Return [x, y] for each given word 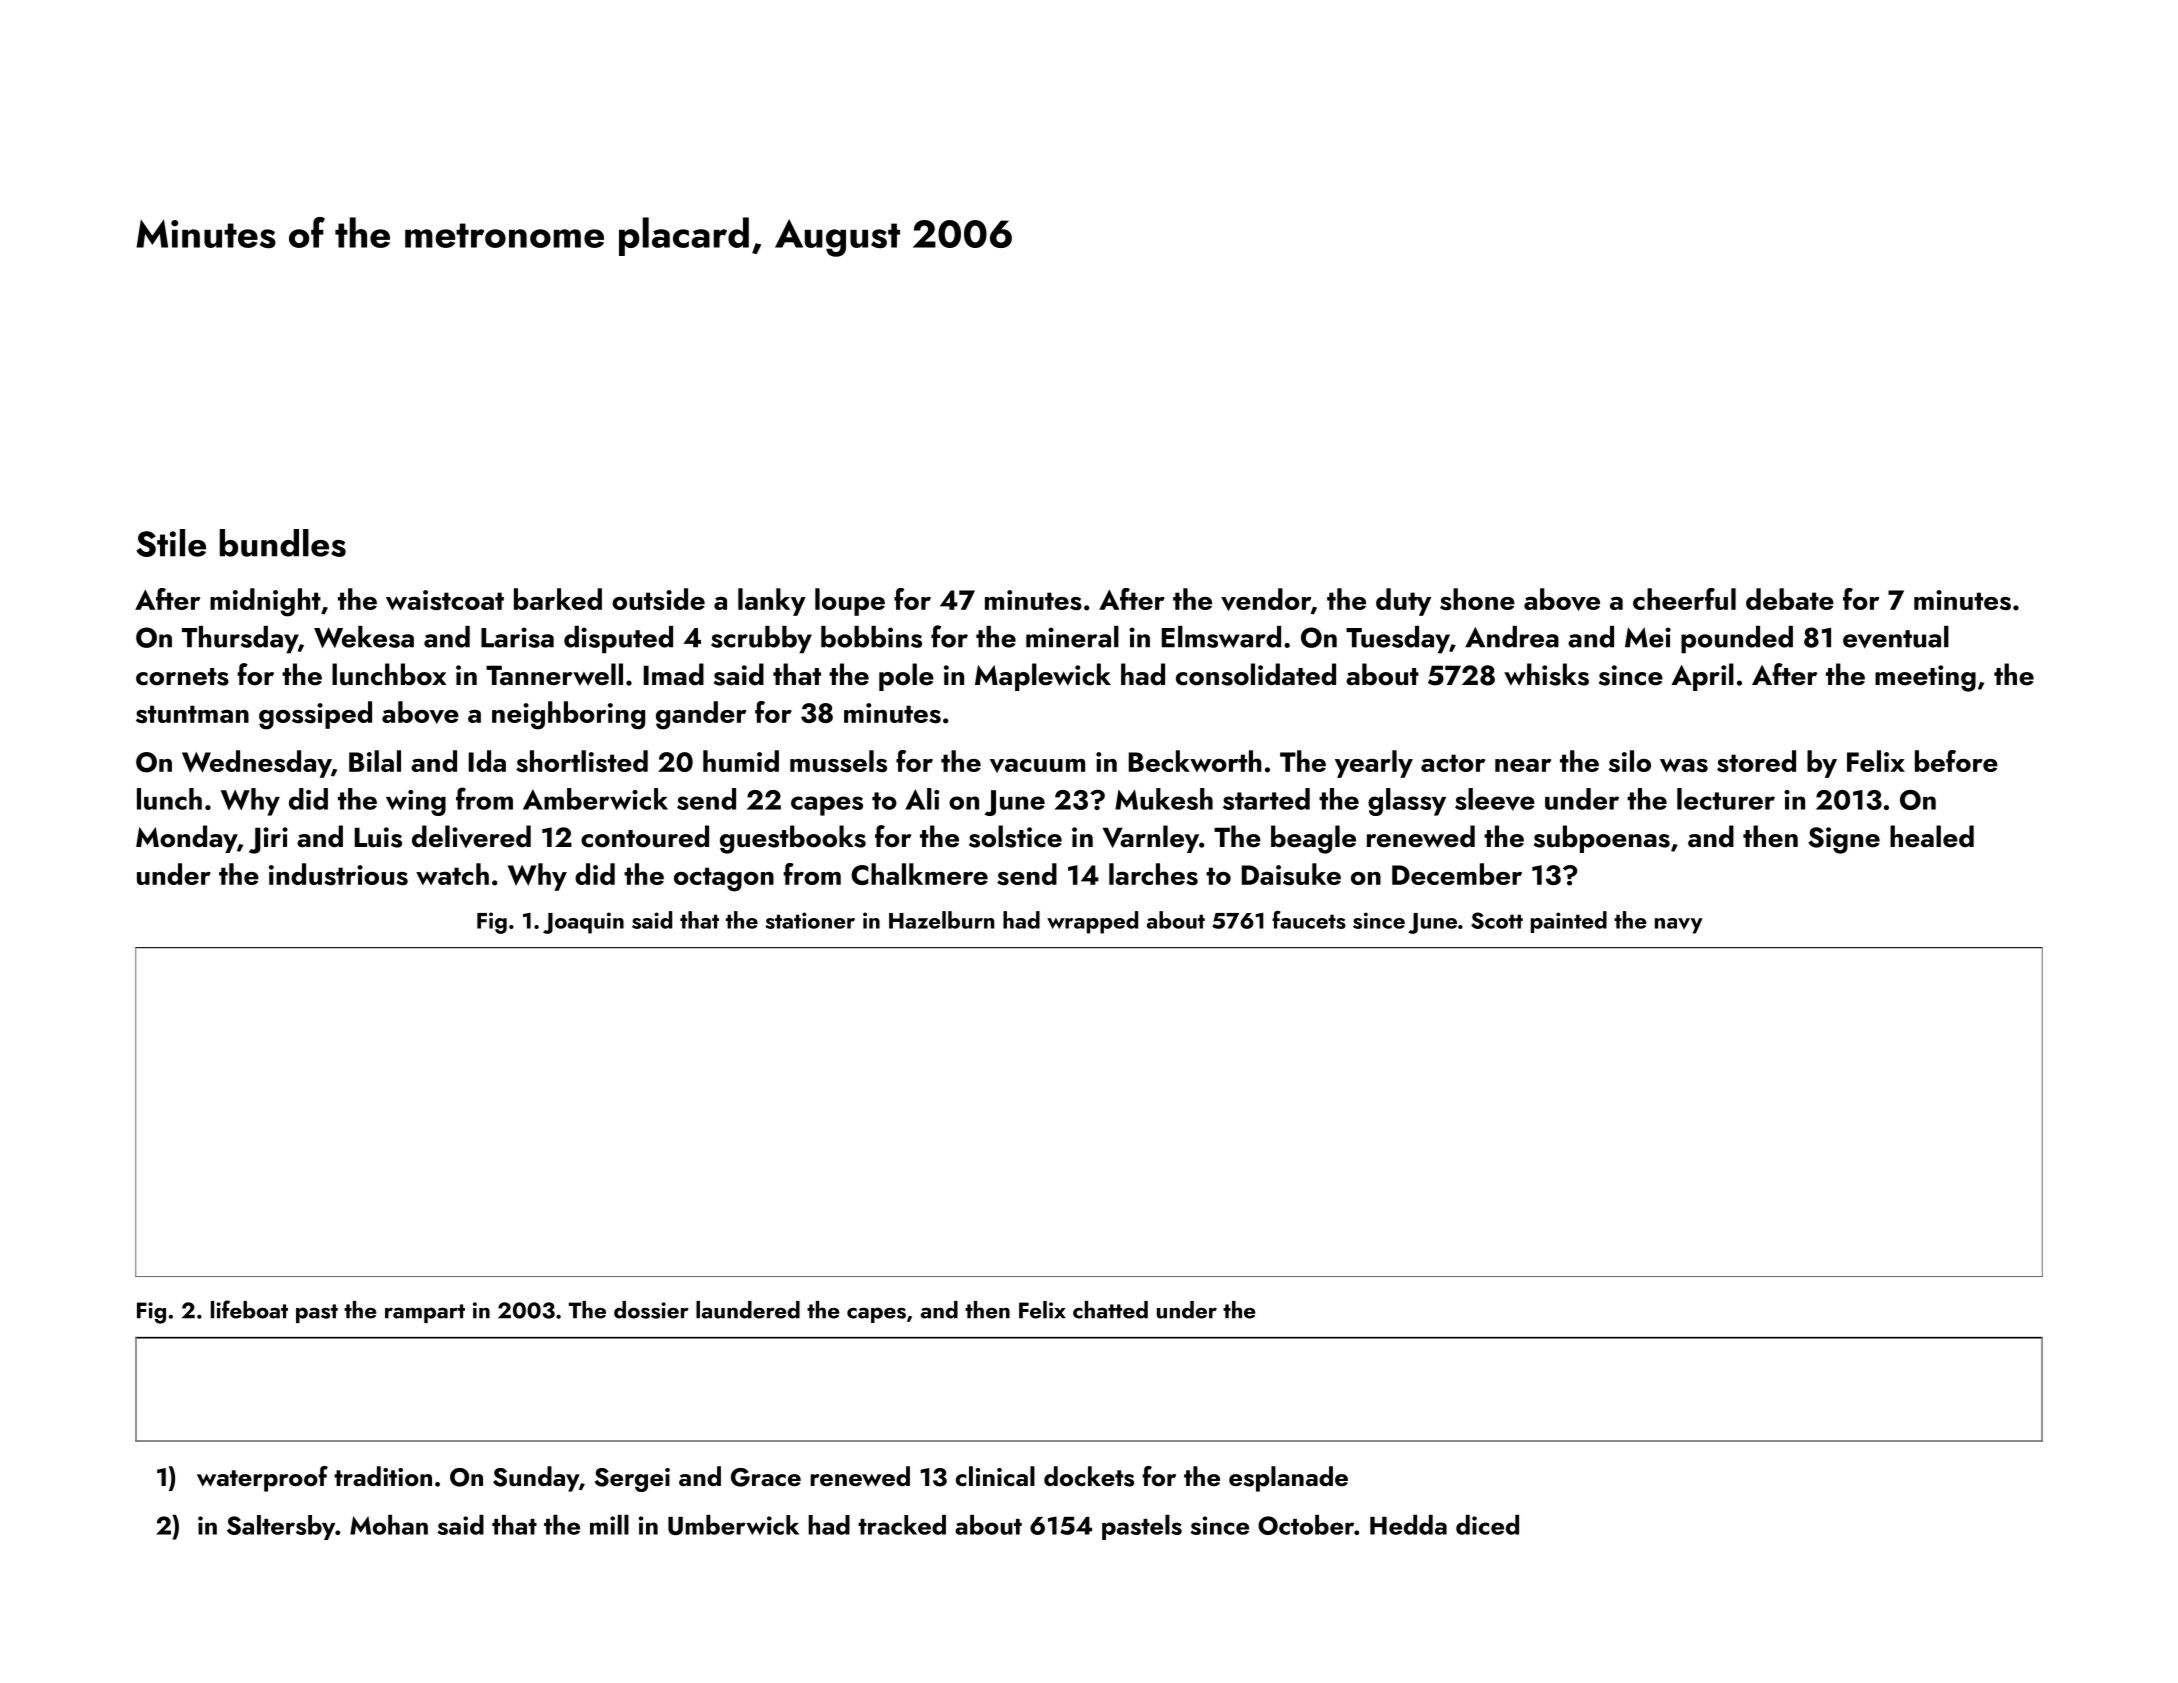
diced [1487, 1525]
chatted [1110, 1310]
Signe [1844, 840]
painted [1569, 922]
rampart [425, 1313]
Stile [171, 543]
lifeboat [249, 1309]
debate [1790, 599]
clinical [995, 1476]
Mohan [389, 1525]
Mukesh [1164, 799]
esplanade [1288, 1479]
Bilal [375, 761]
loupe [850, 602]
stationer [810, 920]
